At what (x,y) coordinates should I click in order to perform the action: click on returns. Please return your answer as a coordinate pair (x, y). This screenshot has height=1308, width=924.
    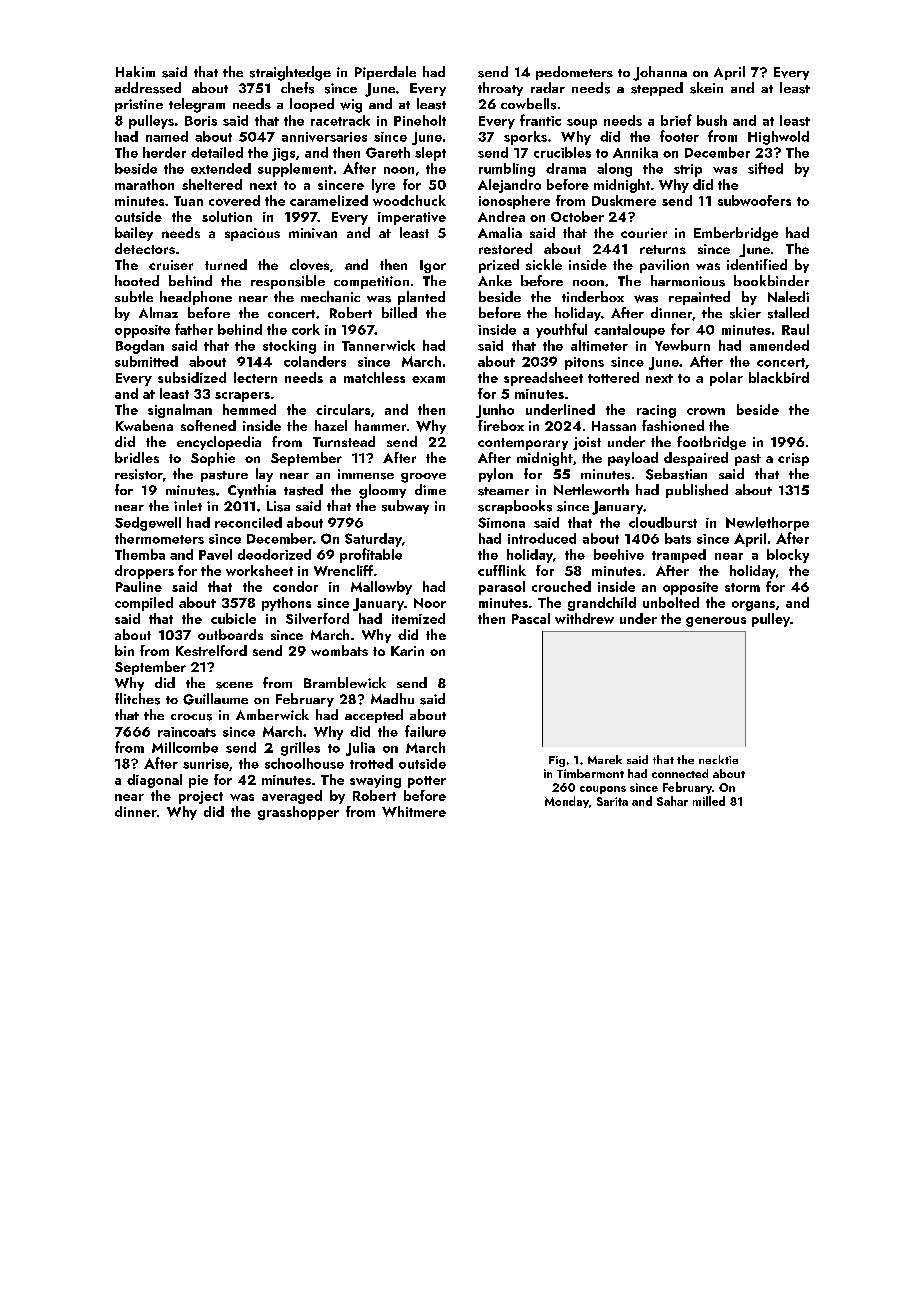
    Looking at the image, I should click on (663, 249).
